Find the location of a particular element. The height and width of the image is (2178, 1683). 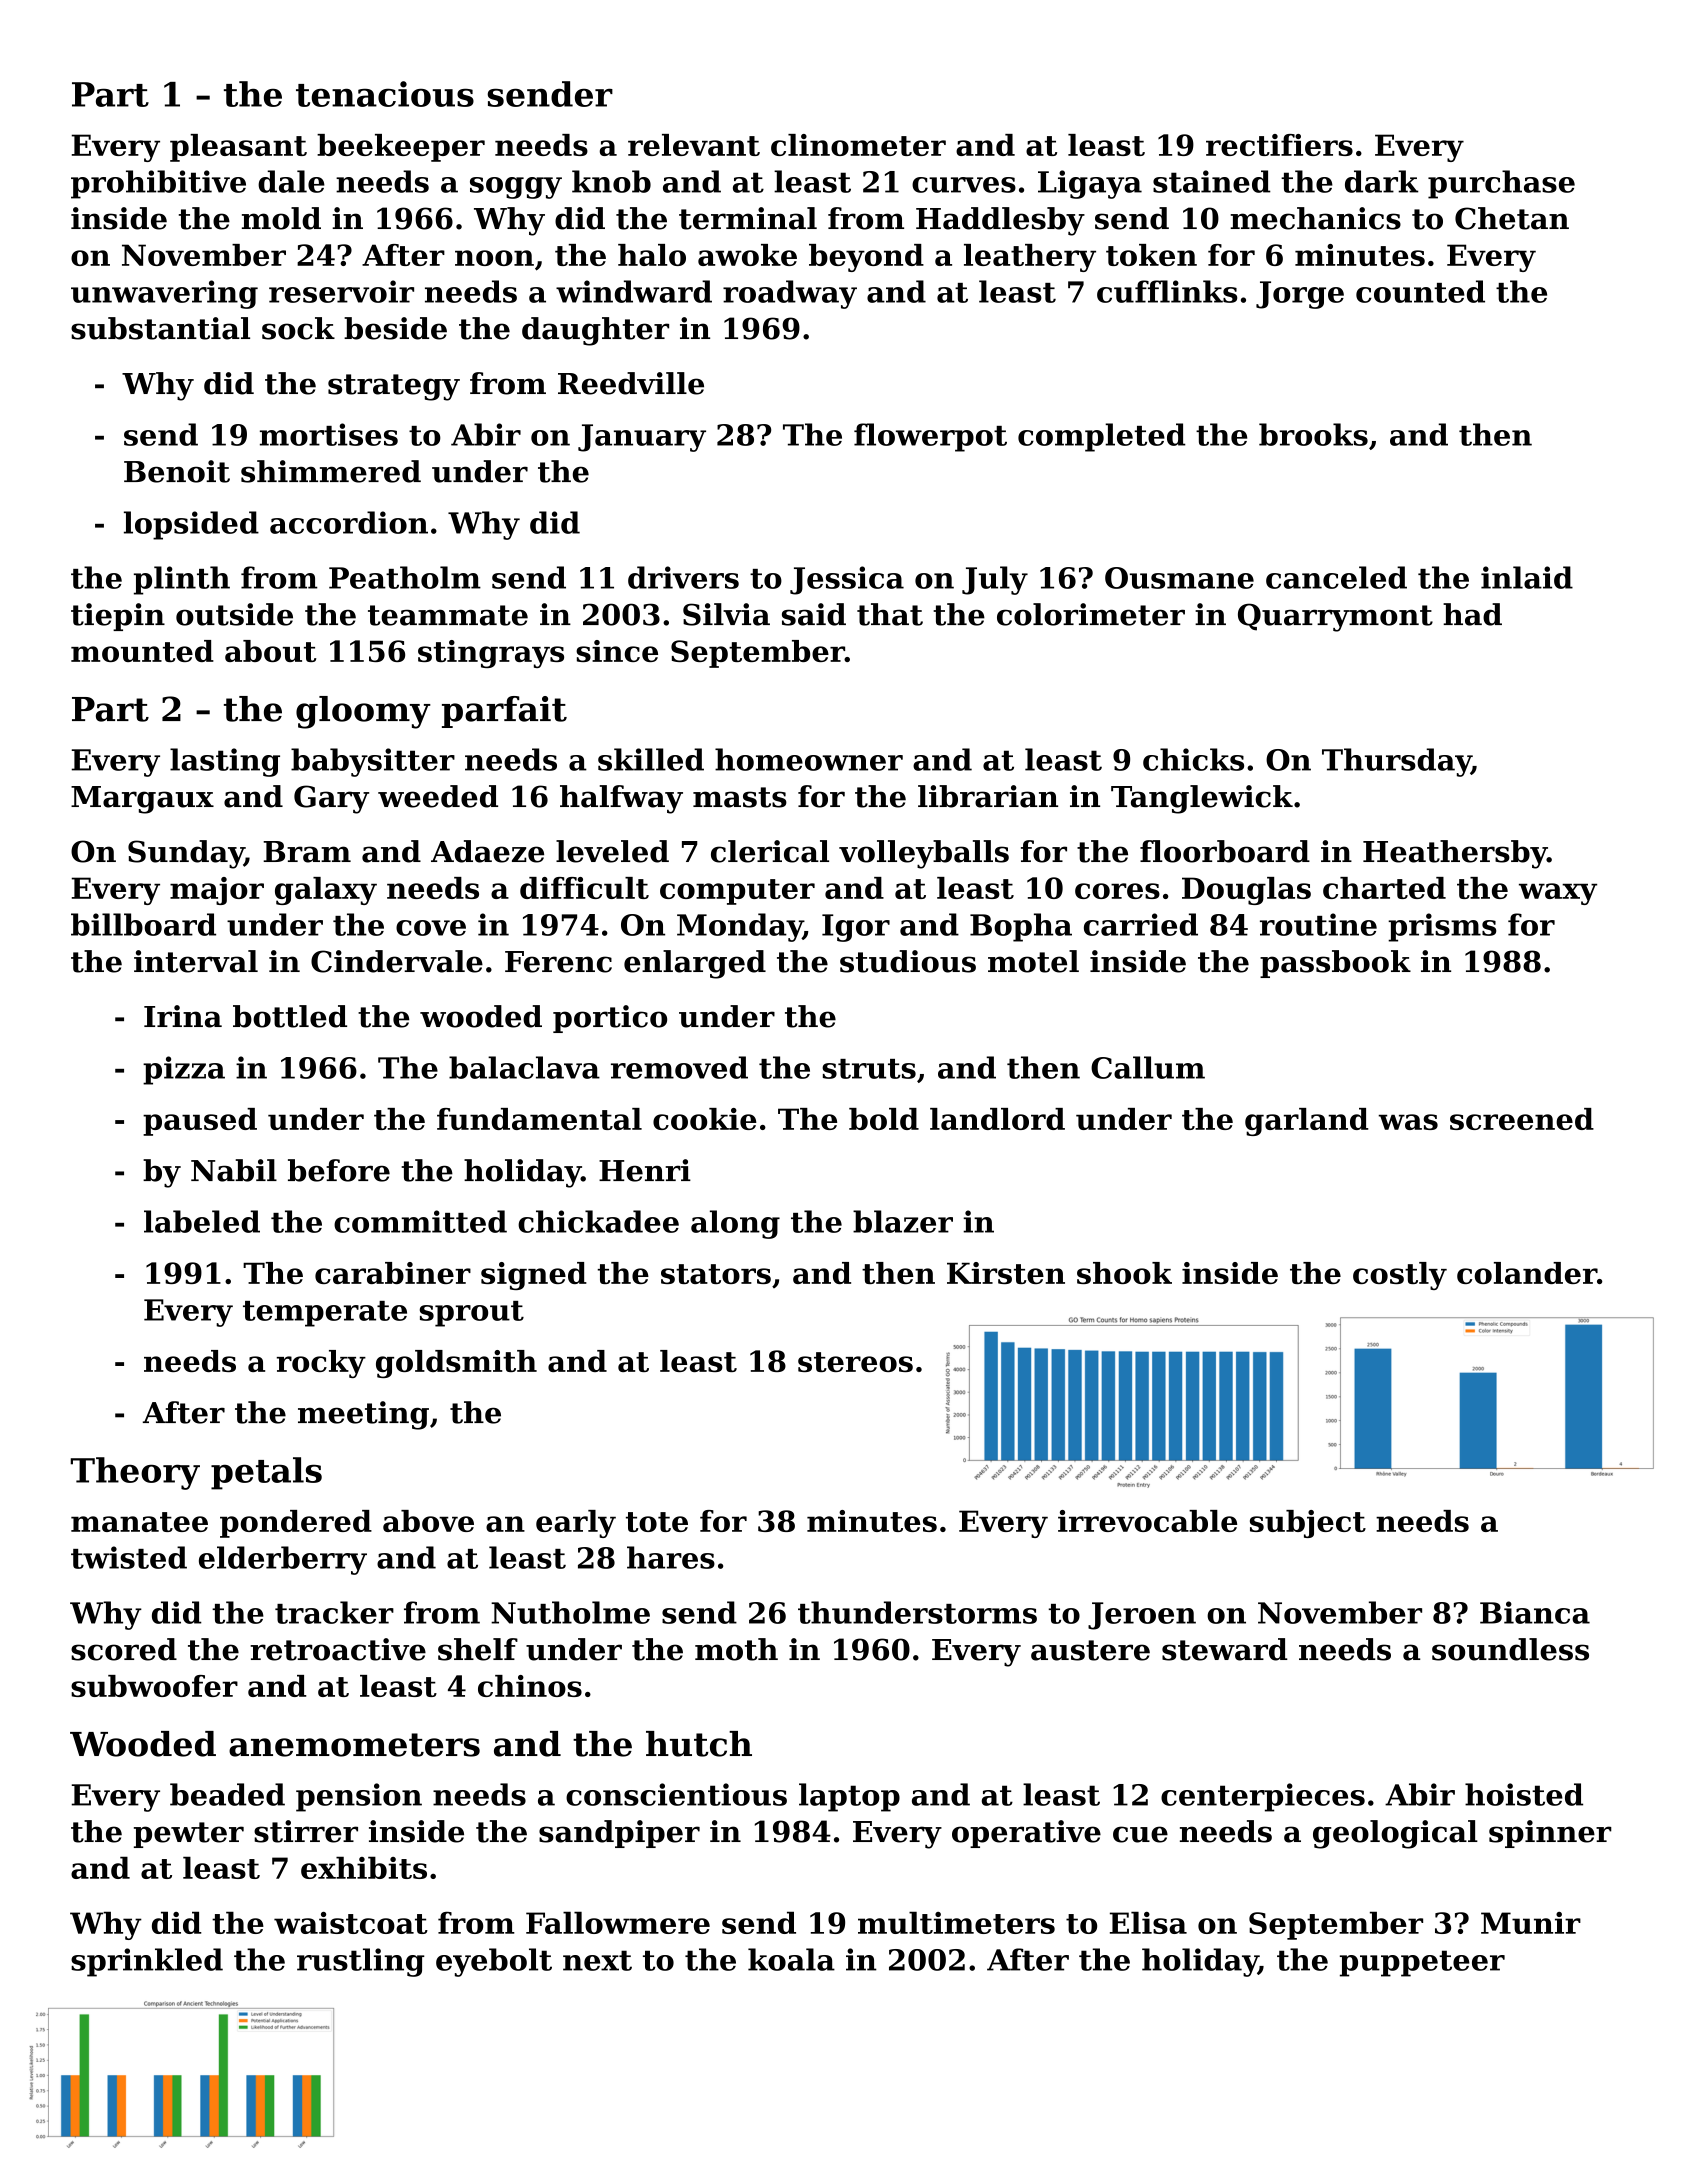

tenacious is located at coordinates (385, 94).
